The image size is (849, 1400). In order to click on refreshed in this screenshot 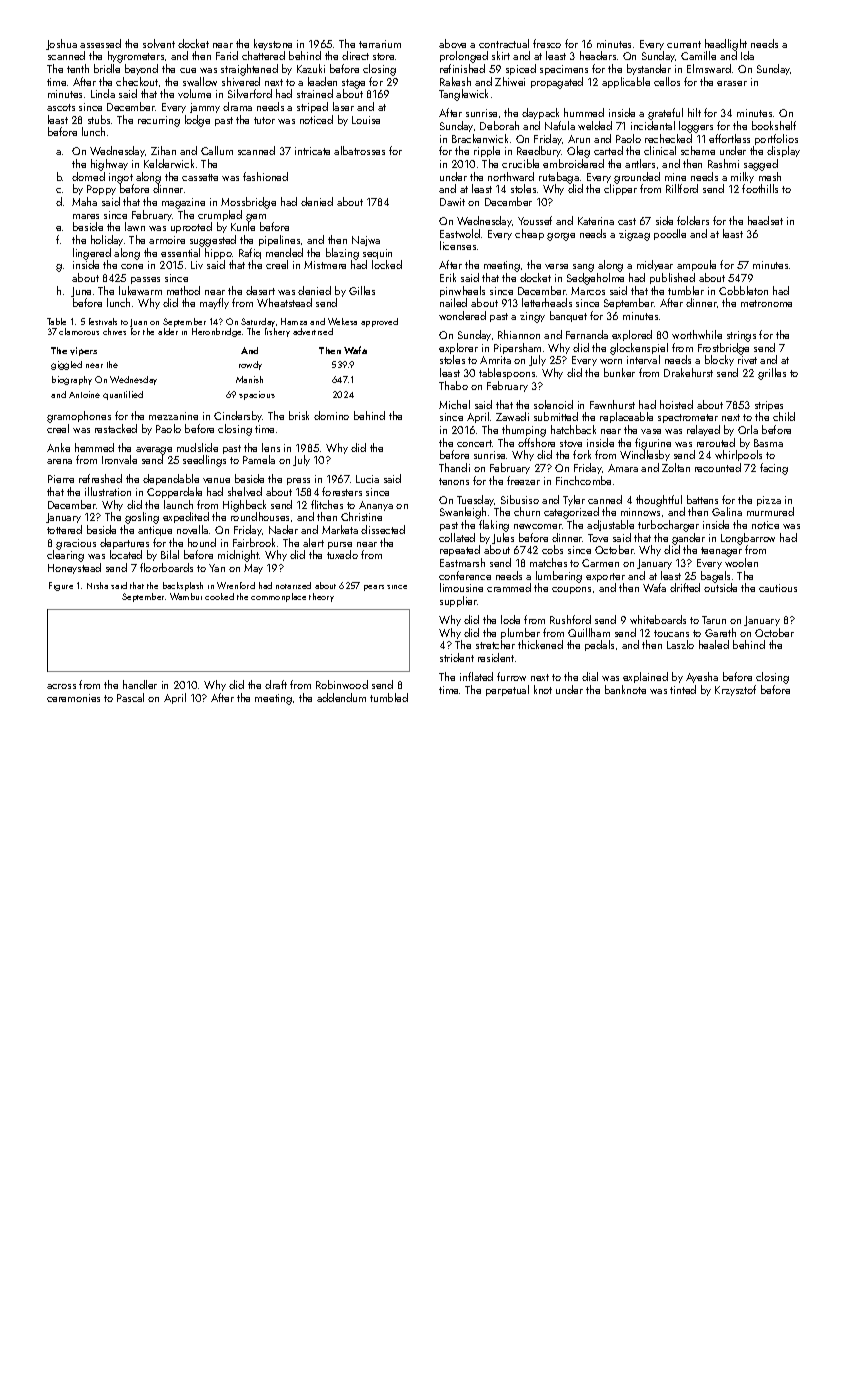, I will do `click(100, 478)`.
